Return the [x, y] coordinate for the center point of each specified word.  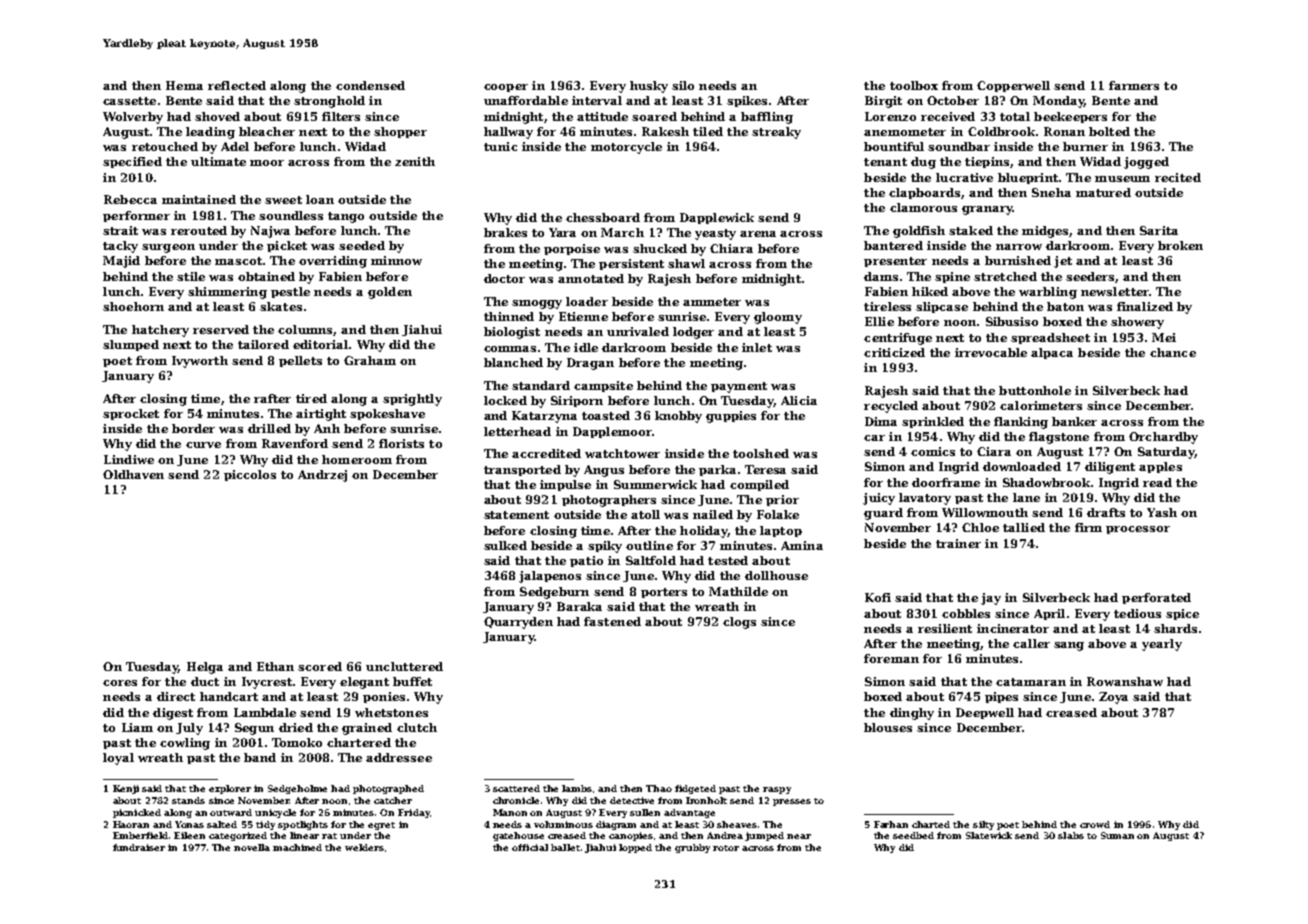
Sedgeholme [297, 789]
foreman [891, 658]
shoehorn [133, 306]
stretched [1005, 276]
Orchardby [1163, 438]
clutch [417, 727]
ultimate [218, 161]
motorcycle [626, 148]
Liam [137, 727]
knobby [678, 417]
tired [311, 398]
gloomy [778, 318]
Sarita [1159, 230]
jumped [764, 836]
